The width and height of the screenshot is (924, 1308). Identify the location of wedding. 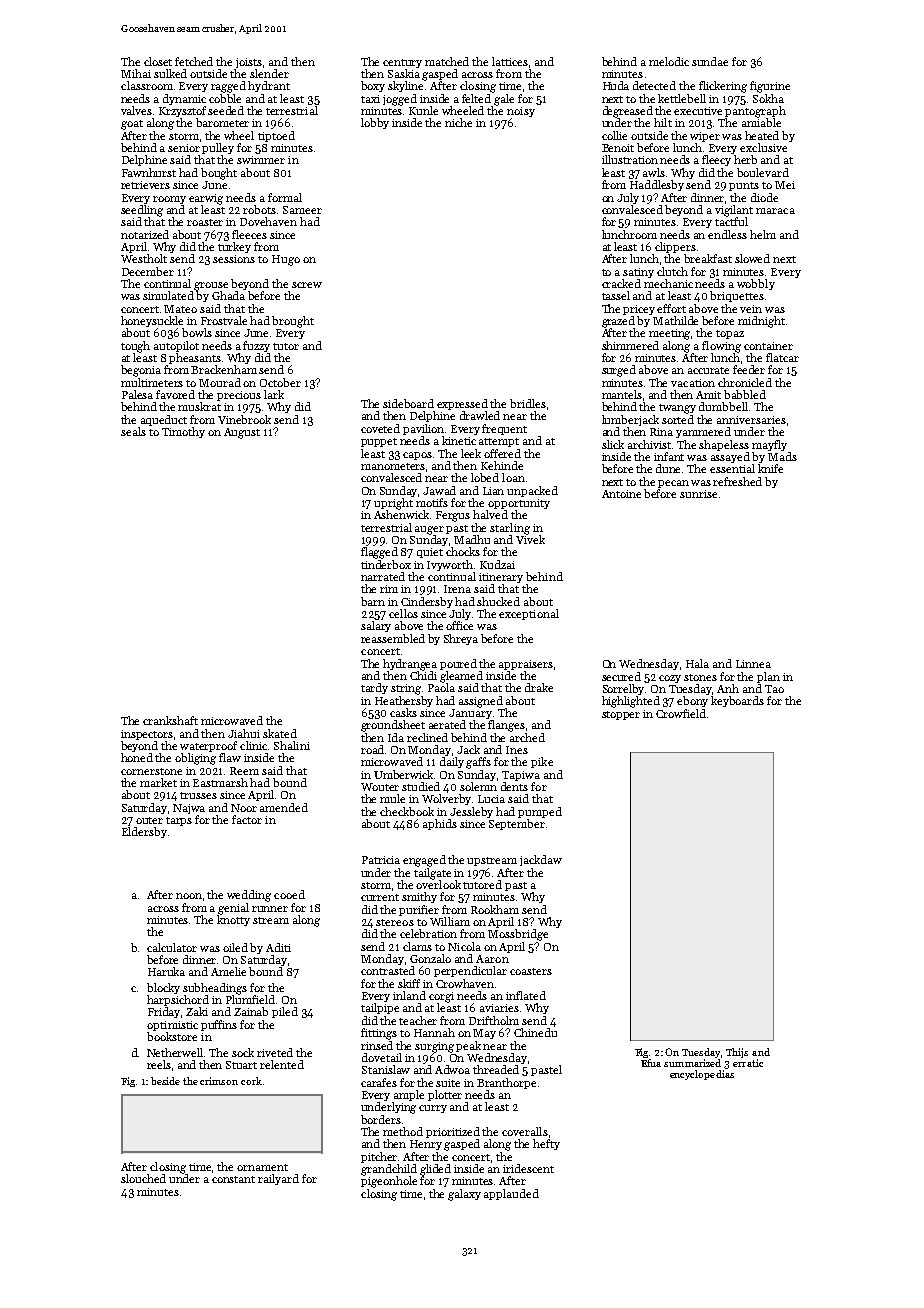
(249, 896).
